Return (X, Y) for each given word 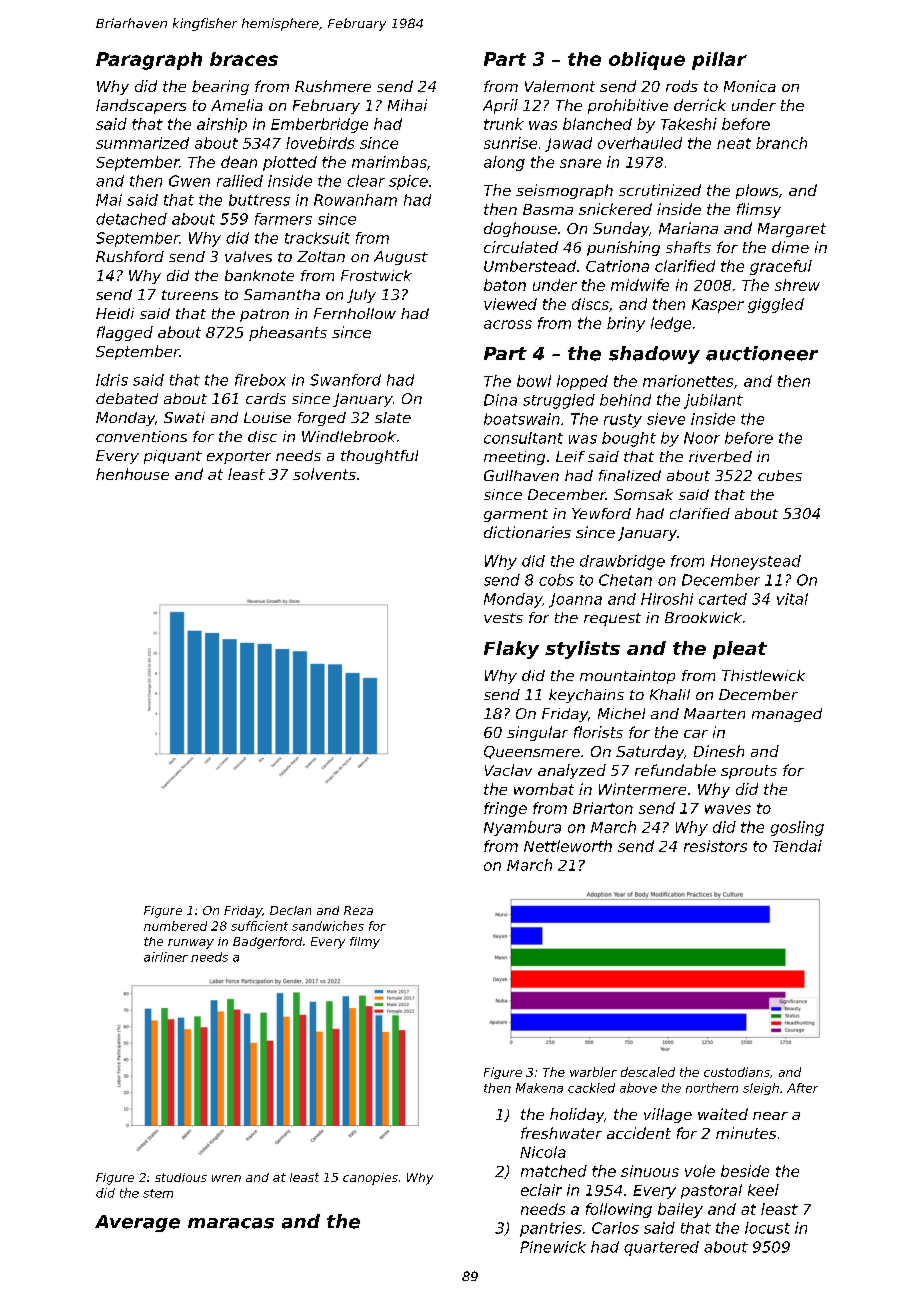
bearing (220, 87)
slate (393, 417)
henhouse (132, 474)
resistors (715, 846)
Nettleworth (568, 846)
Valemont (560, 86)
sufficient (259, 926)
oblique (647, 61)
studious (181, 1177)
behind (625, 400)
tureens (190, 295)
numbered (175, 926)
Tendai (797, 846)
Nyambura (522, 828)
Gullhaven (521, 475)
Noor (702, 438)
